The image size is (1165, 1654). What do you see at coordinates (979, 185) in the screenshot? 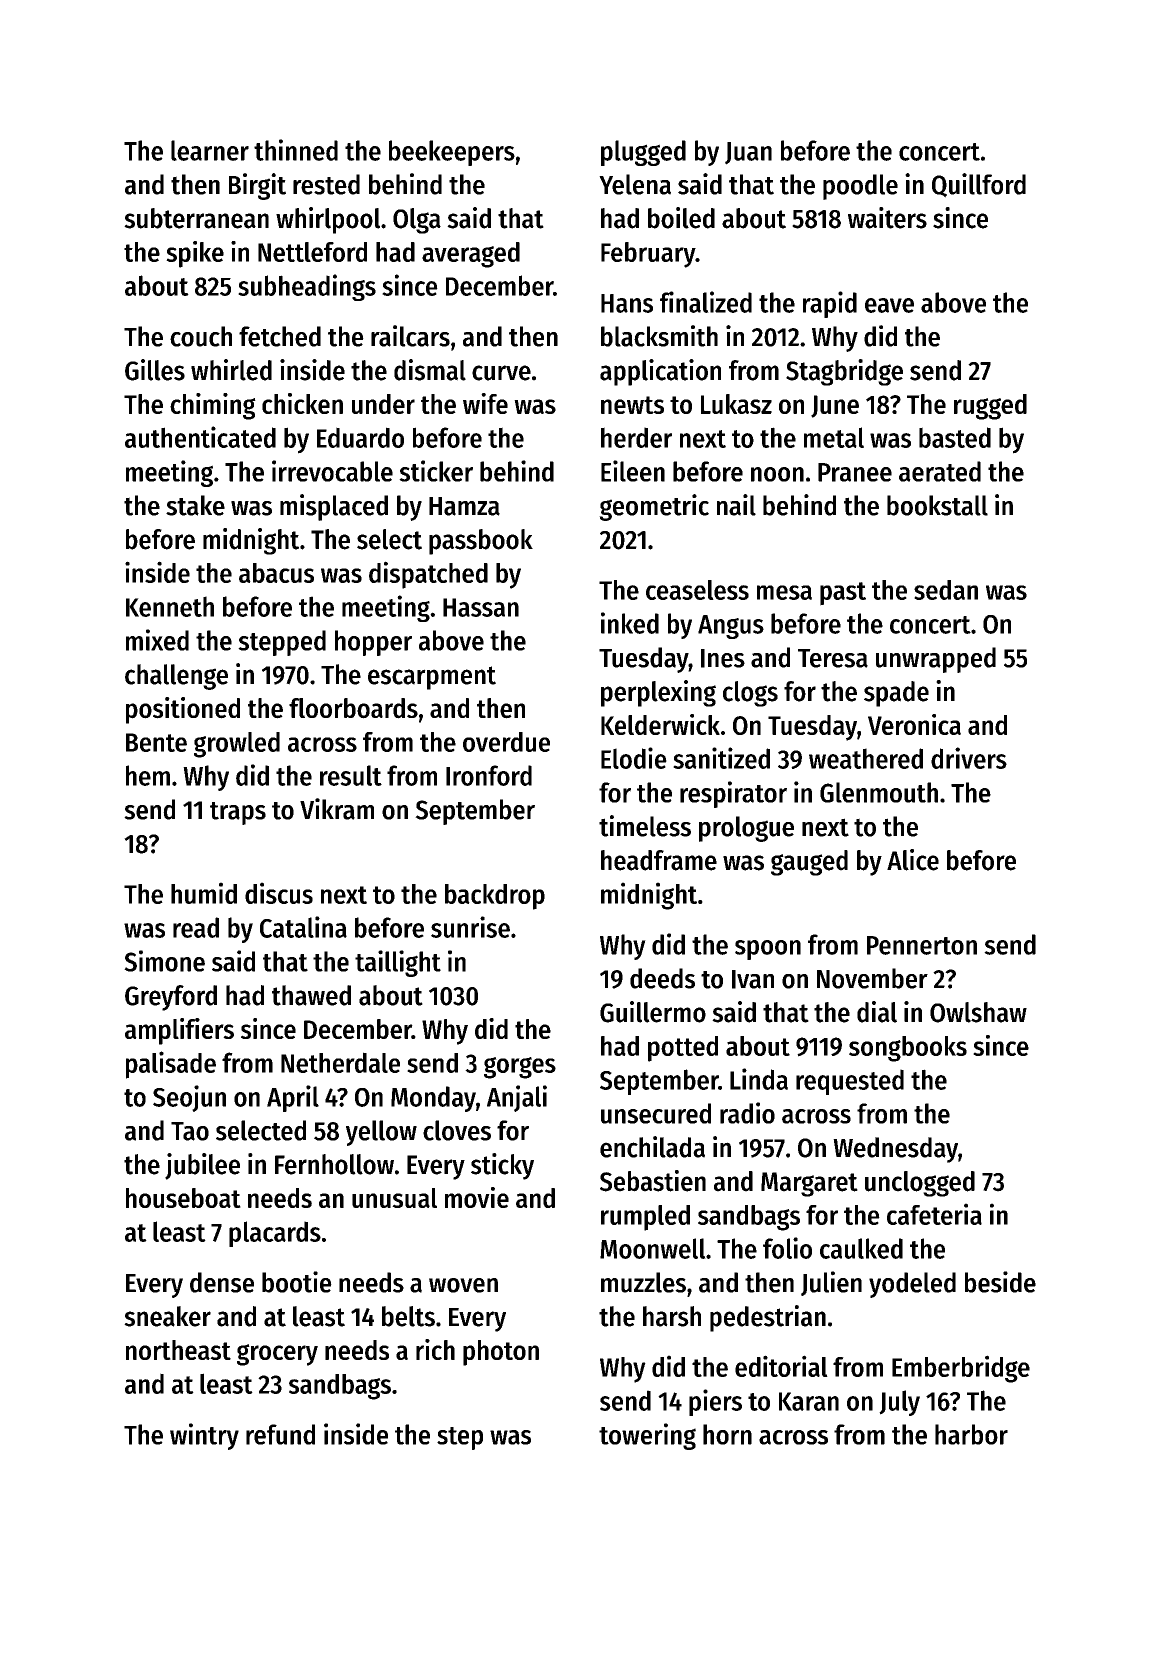
I see `Quillford` at bounding box center [979, 185].
